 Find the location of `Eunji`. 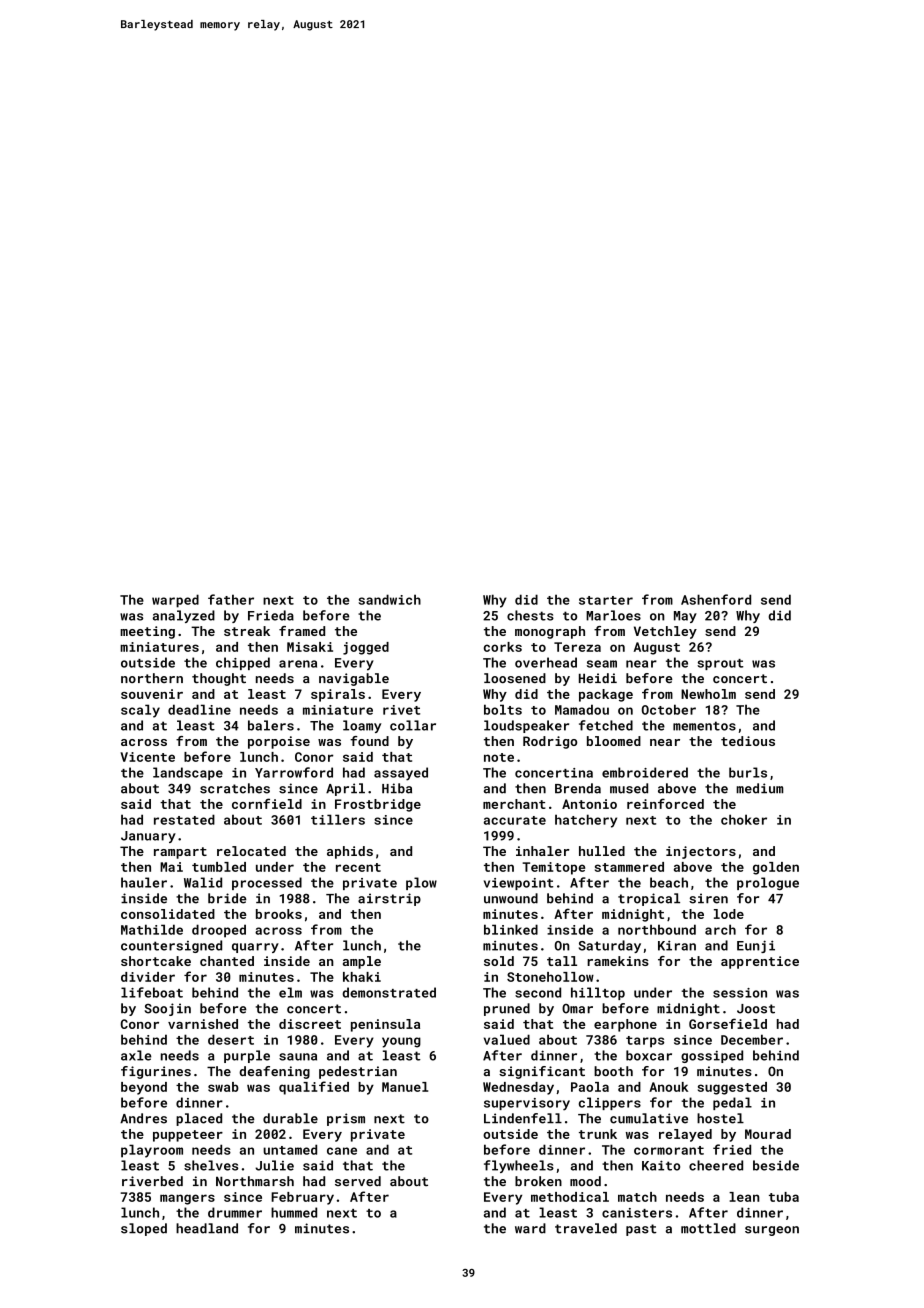

Eunji is located at coordinates (756, 946).
